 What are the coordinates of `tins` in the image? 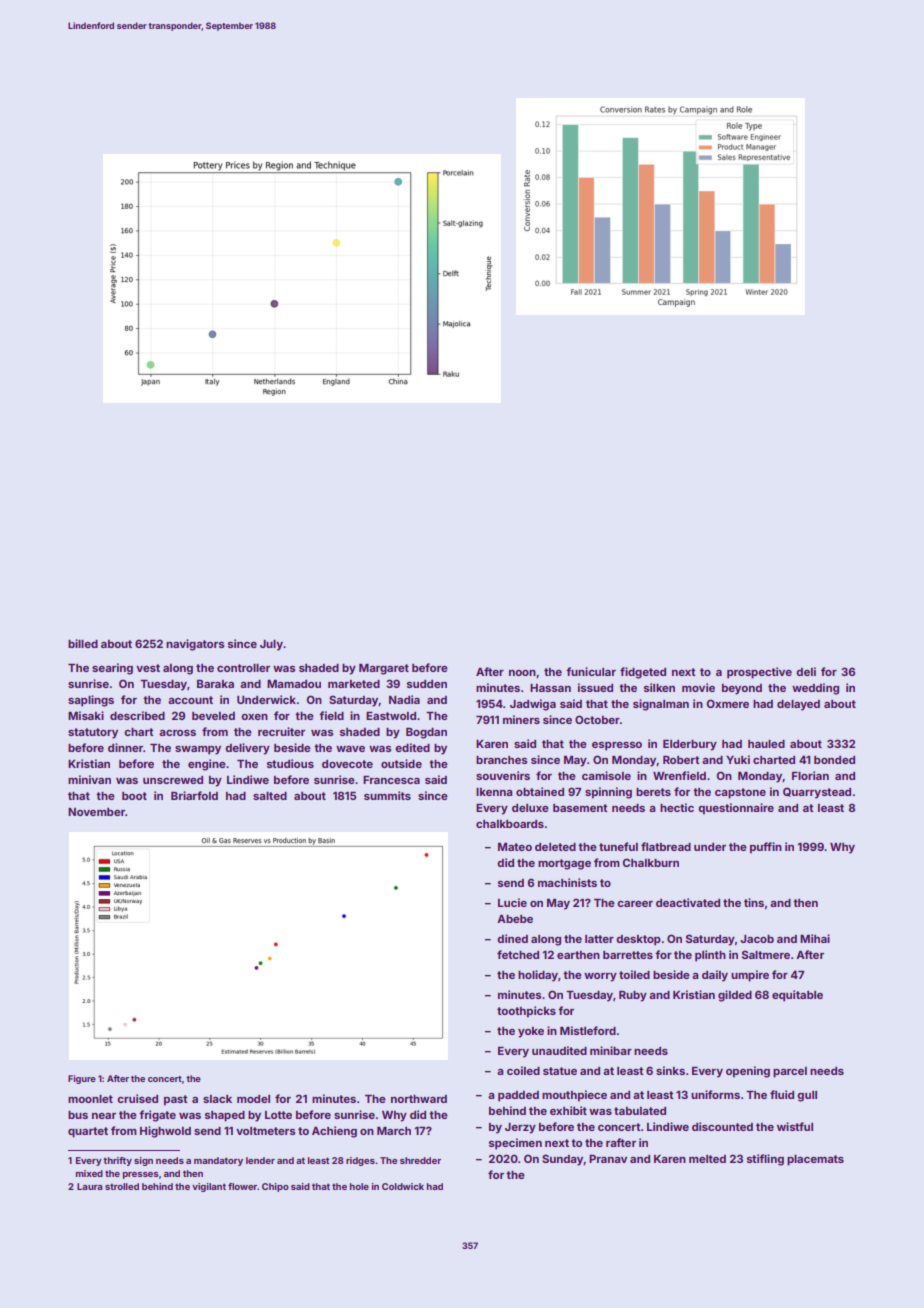 It's located at (754, 902).
